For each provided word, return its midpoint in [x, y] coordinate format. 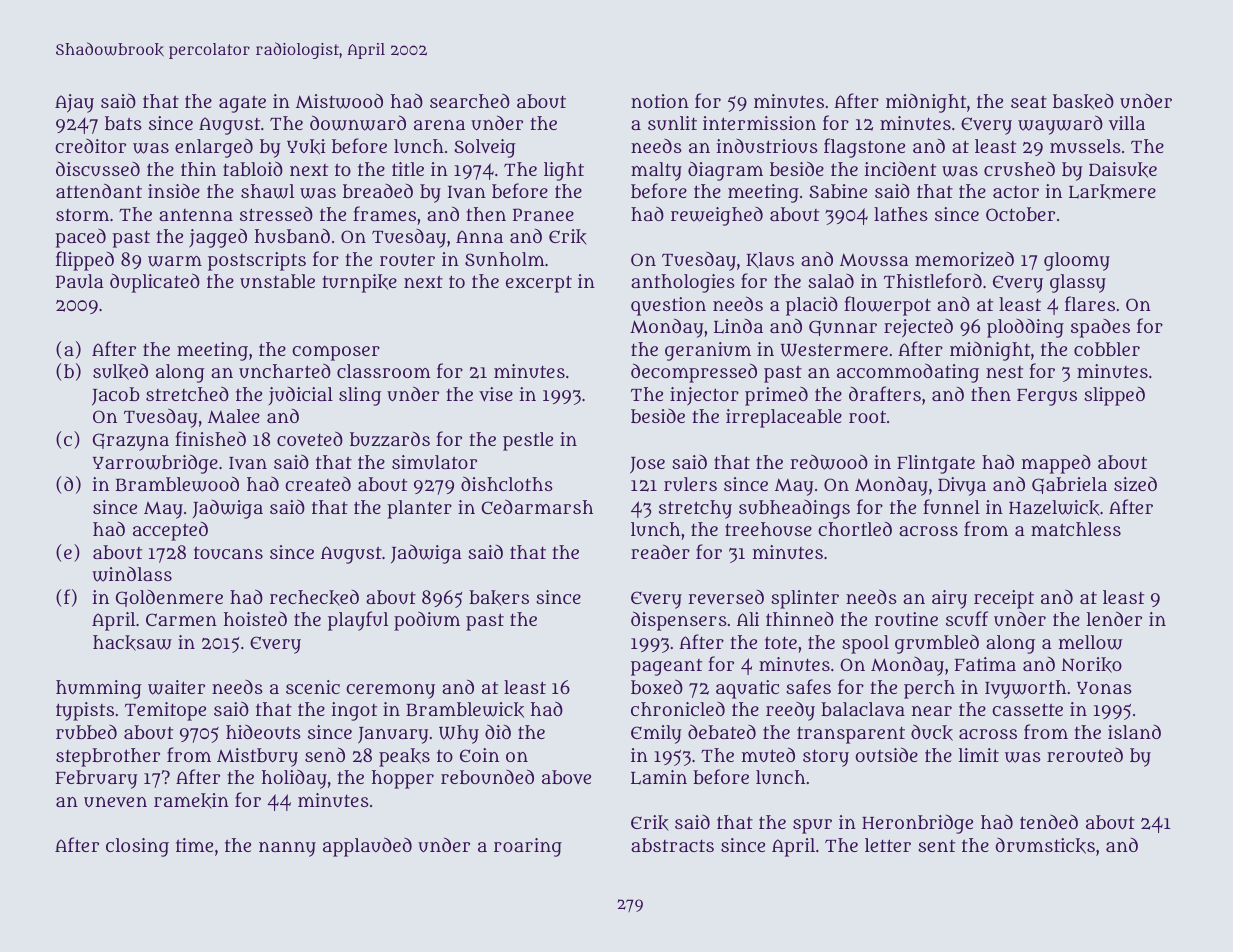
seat [1029, 101]
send [325, 754]
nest [1004, 372]
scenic [313, 687]
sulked [120, 371]
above [566, 777]
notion [660, 101]
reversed [726, 597]
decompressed [694, 373]
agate [242, 104]
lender [1114, 618]
